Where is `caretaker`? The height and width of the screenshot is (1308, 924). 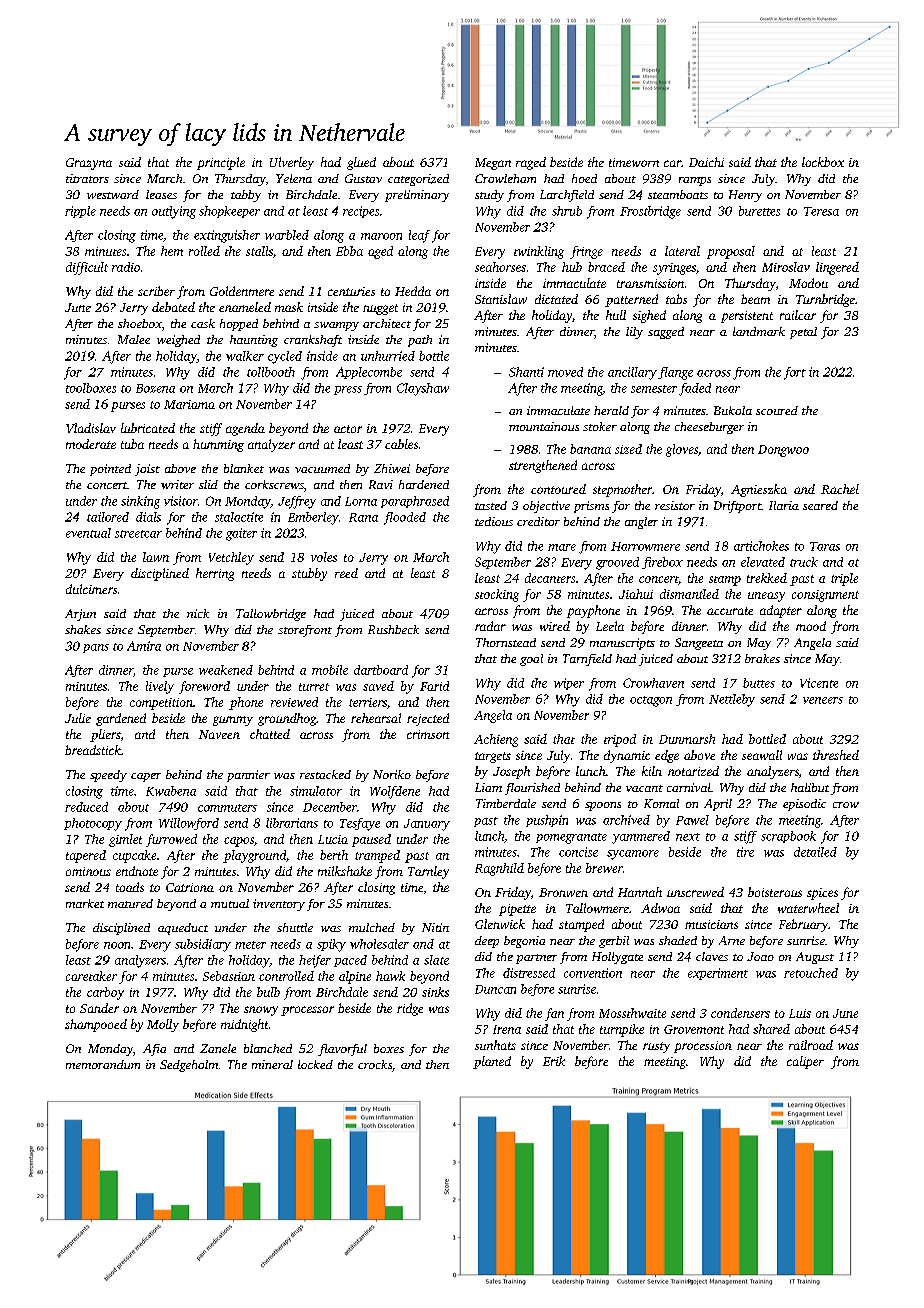 caretaker is located at coordinates (91, 976).
